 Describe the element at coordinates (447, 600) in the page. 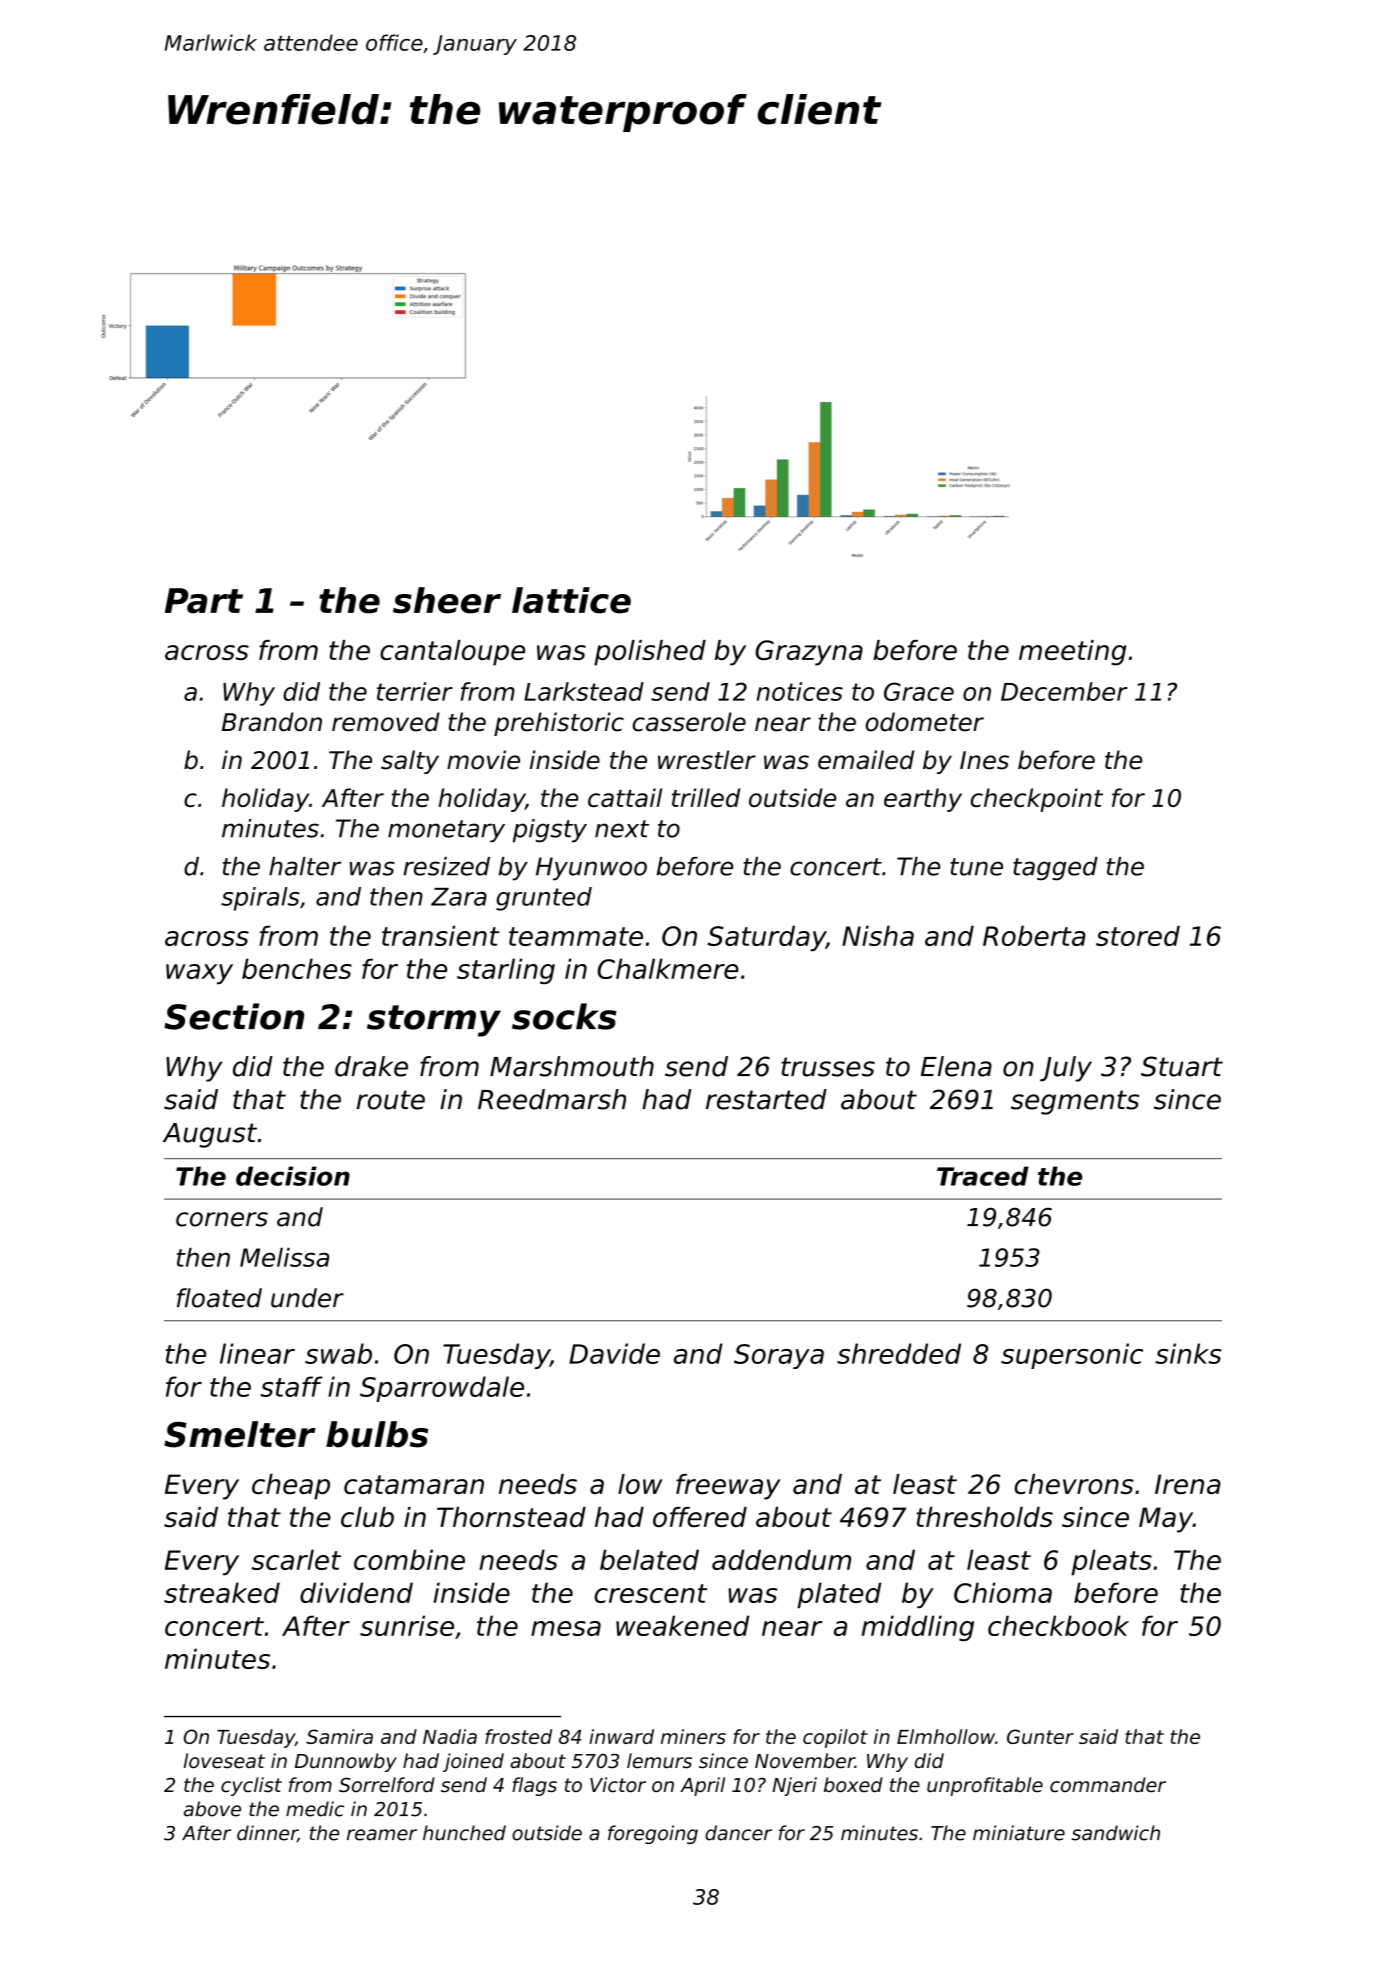

I see `sheer` at that location.
